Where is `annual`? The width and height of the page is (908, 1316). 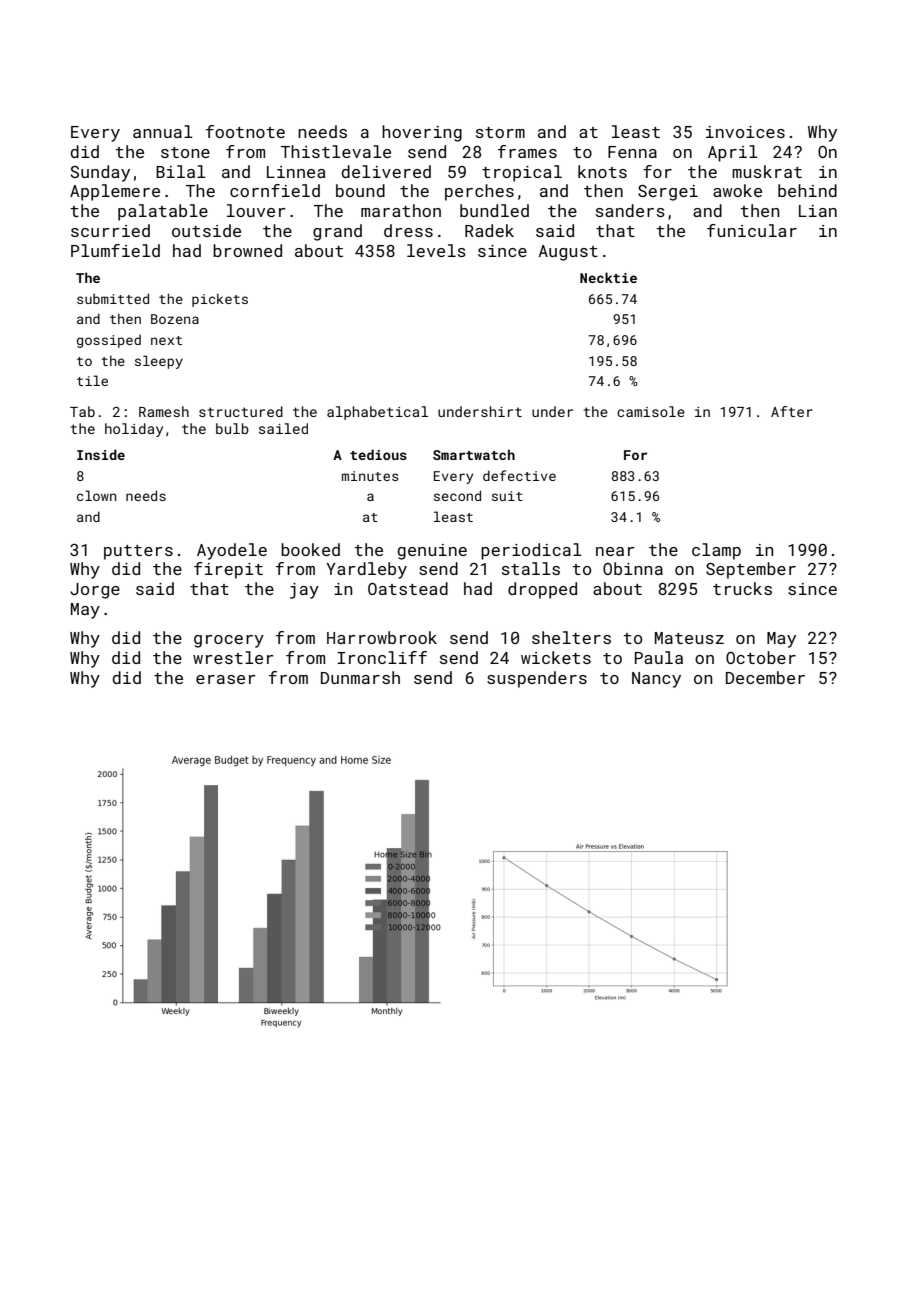 annual is located at coordinates (163, 131).
